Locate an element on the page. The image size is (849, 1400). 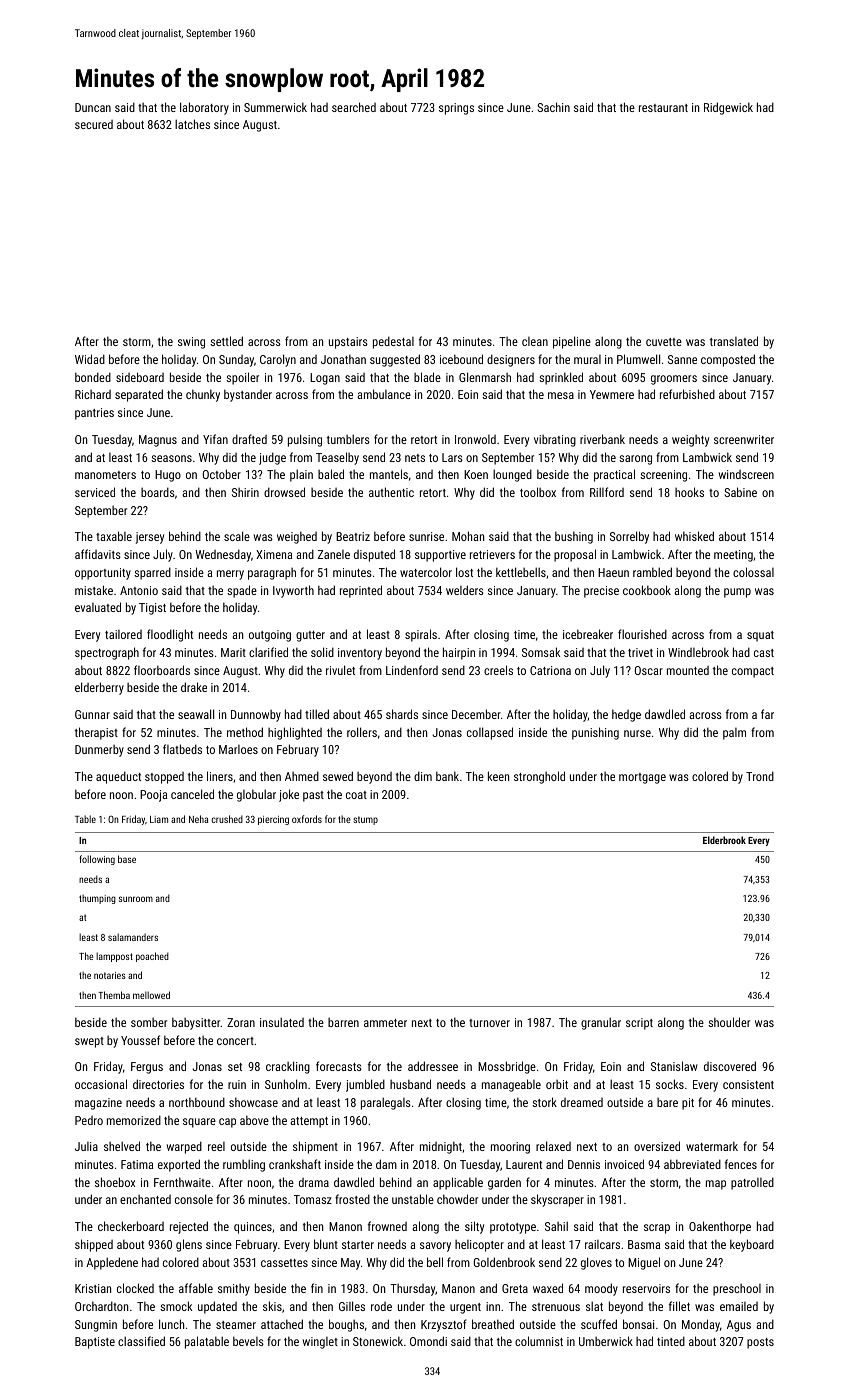
cassettes is located at coordinates (284, 1263).
